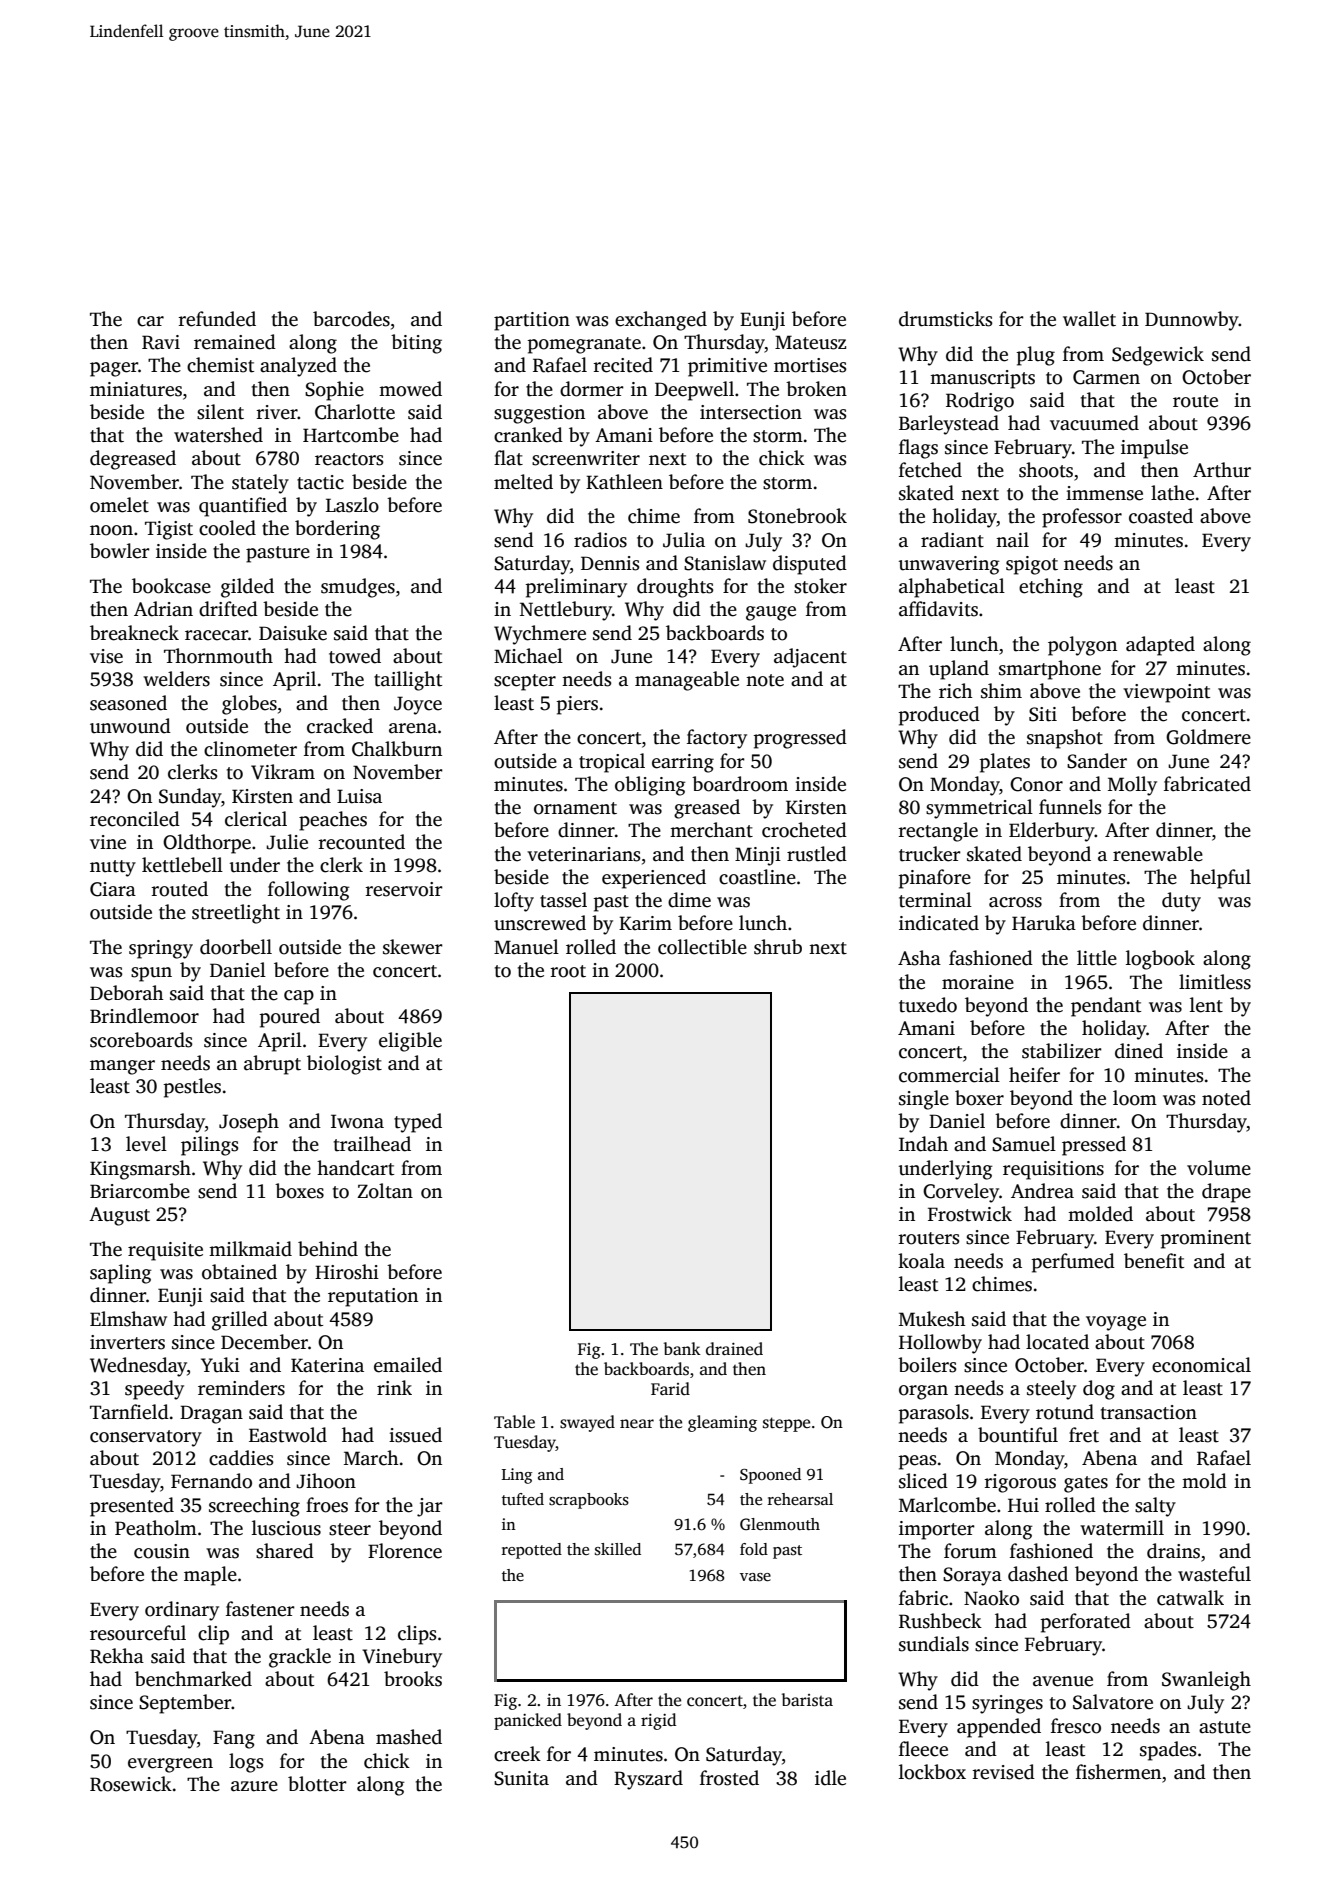  What do you see at coordinates (385, 1191) in the screenshot?
I see `Zoltan` at bounding box center [385, 1191].
